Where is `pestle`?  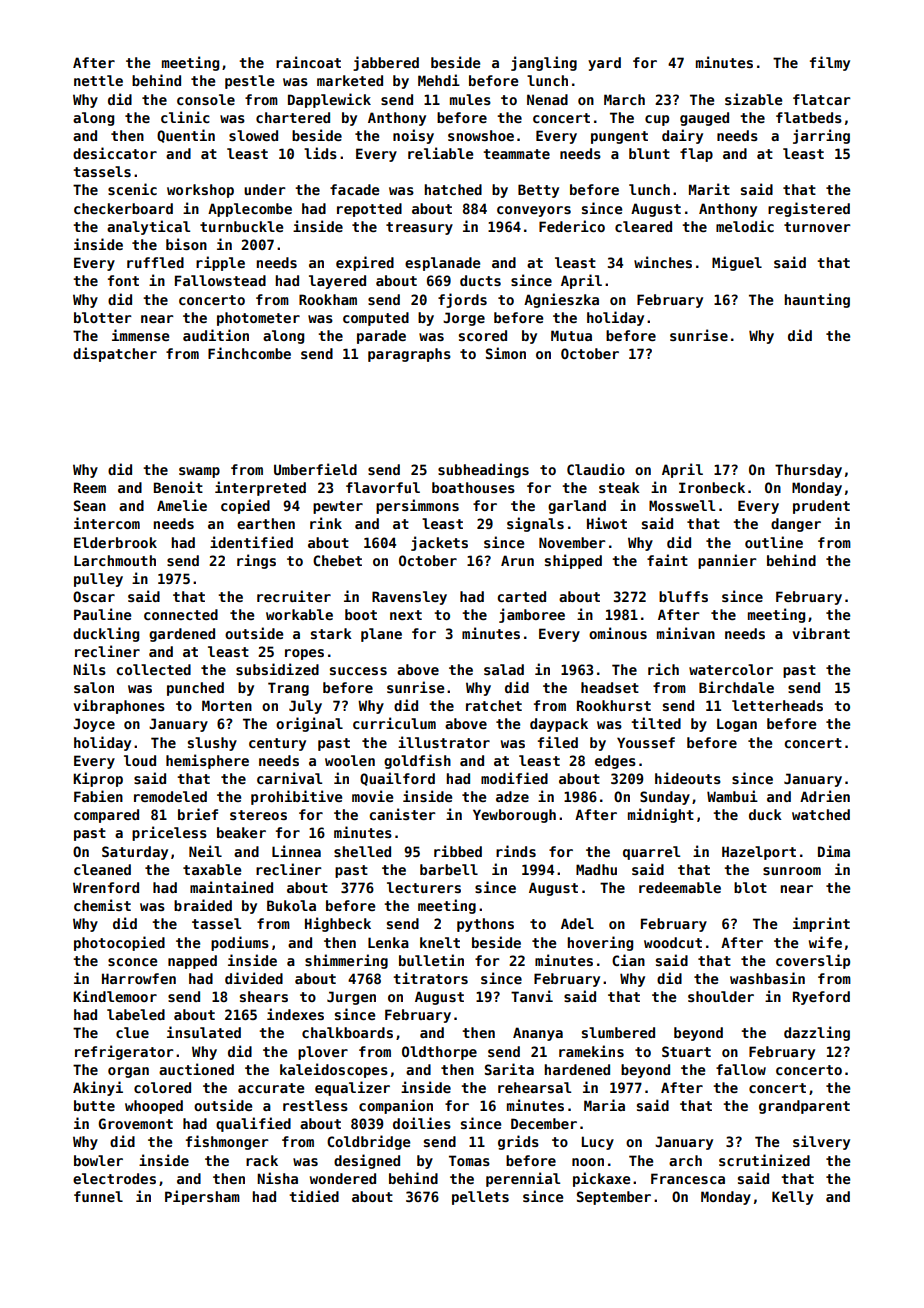
pestle is located at coordinates (249, 82).
